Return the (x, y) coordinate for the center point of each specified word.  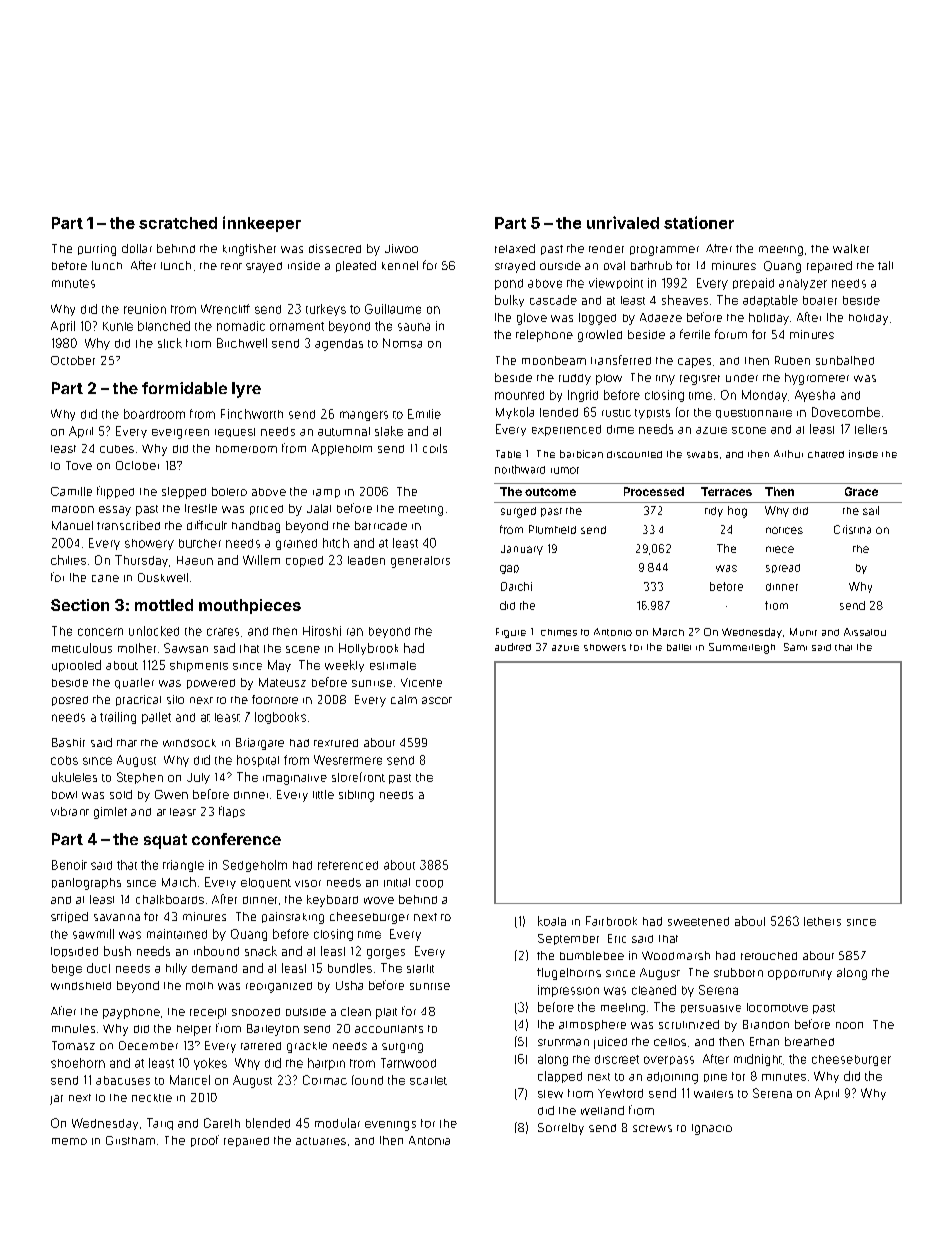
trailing (118, 718)
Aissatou (865, 632)
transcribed (128, 525)
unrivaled (623, 222)
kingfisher (249, 250)
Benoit (69, 865)
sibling (356, 796)
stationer (699, 222)
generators (420, 562)
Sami (795, 647)
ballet (679, 647)
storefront (358, 777)
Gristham (130, 1140)
